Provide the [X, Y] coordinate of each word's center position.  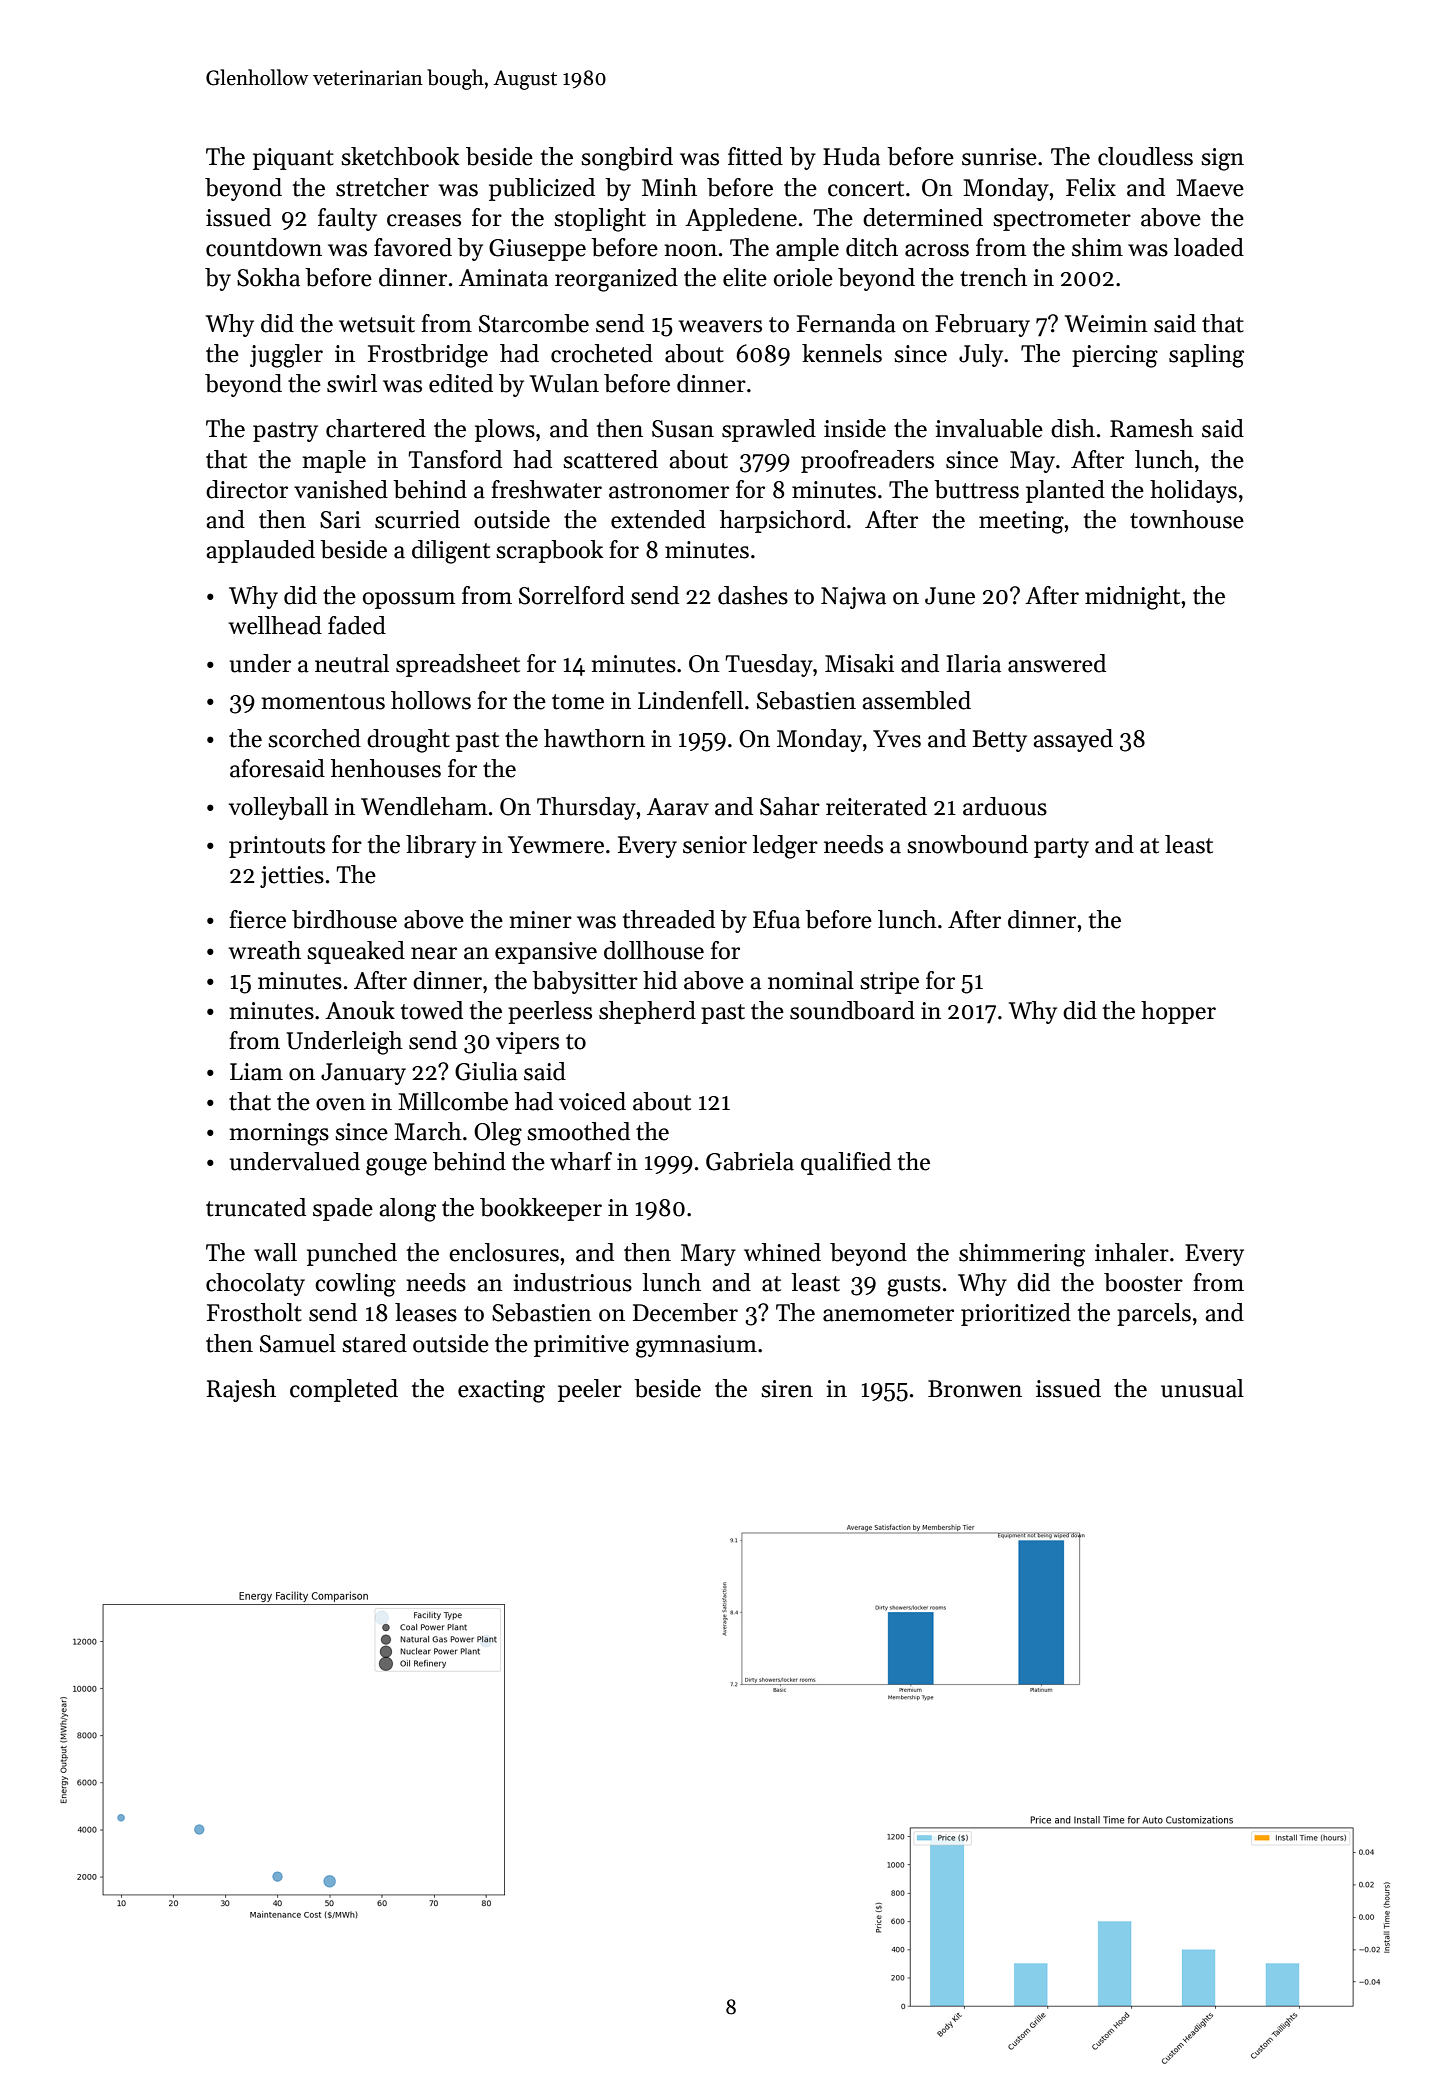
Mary [708, 1255]
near [434, 953]
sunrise [999, 157]
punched [352, 1254]
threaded [669, 919]
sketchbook [400, 156]
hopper [1178, 1012]
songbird [627, 159]
